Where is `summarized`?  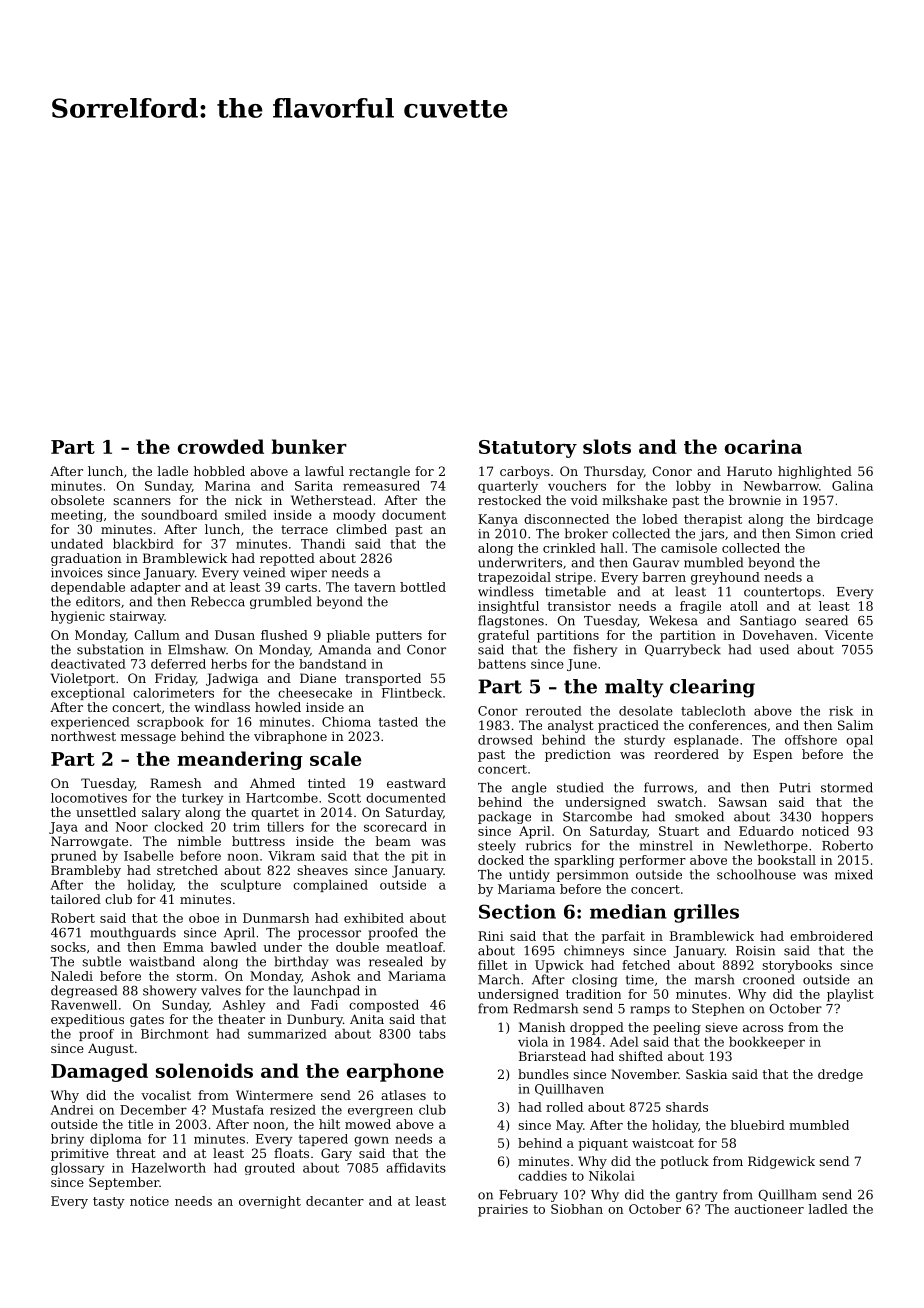 summarized is located at coordinates (287, 1034).
